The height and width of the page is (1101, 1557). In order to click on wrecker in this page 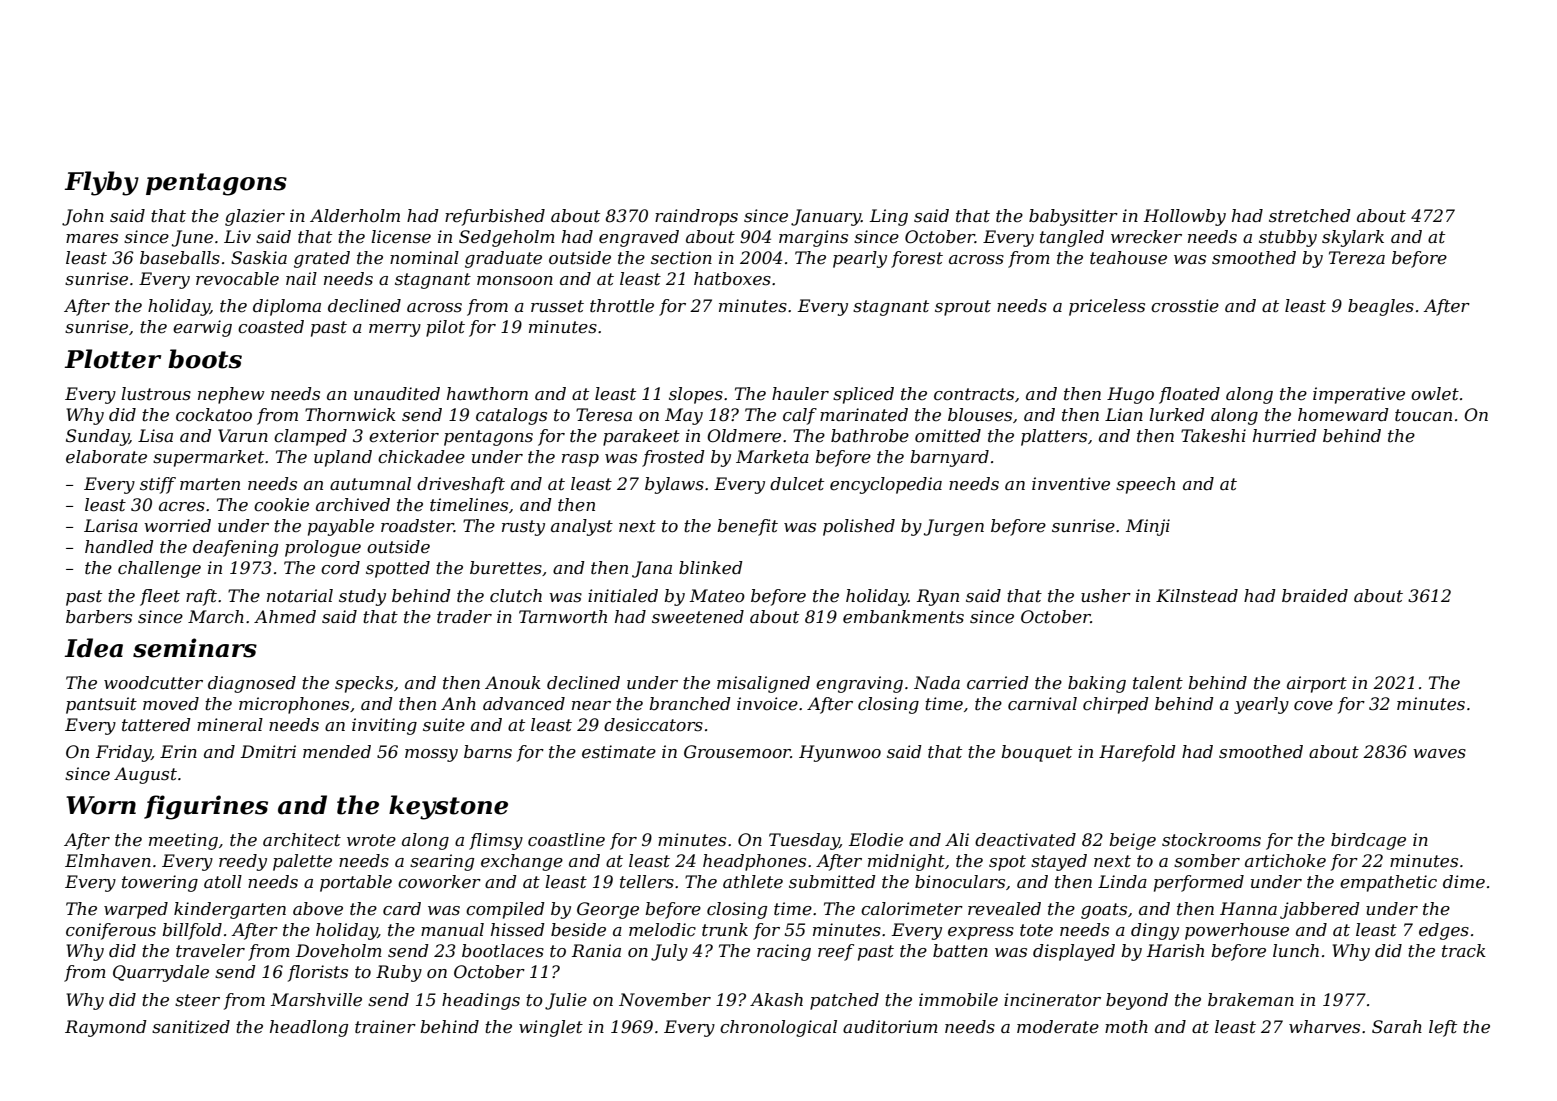, I will do `click(1146, 236)`.
